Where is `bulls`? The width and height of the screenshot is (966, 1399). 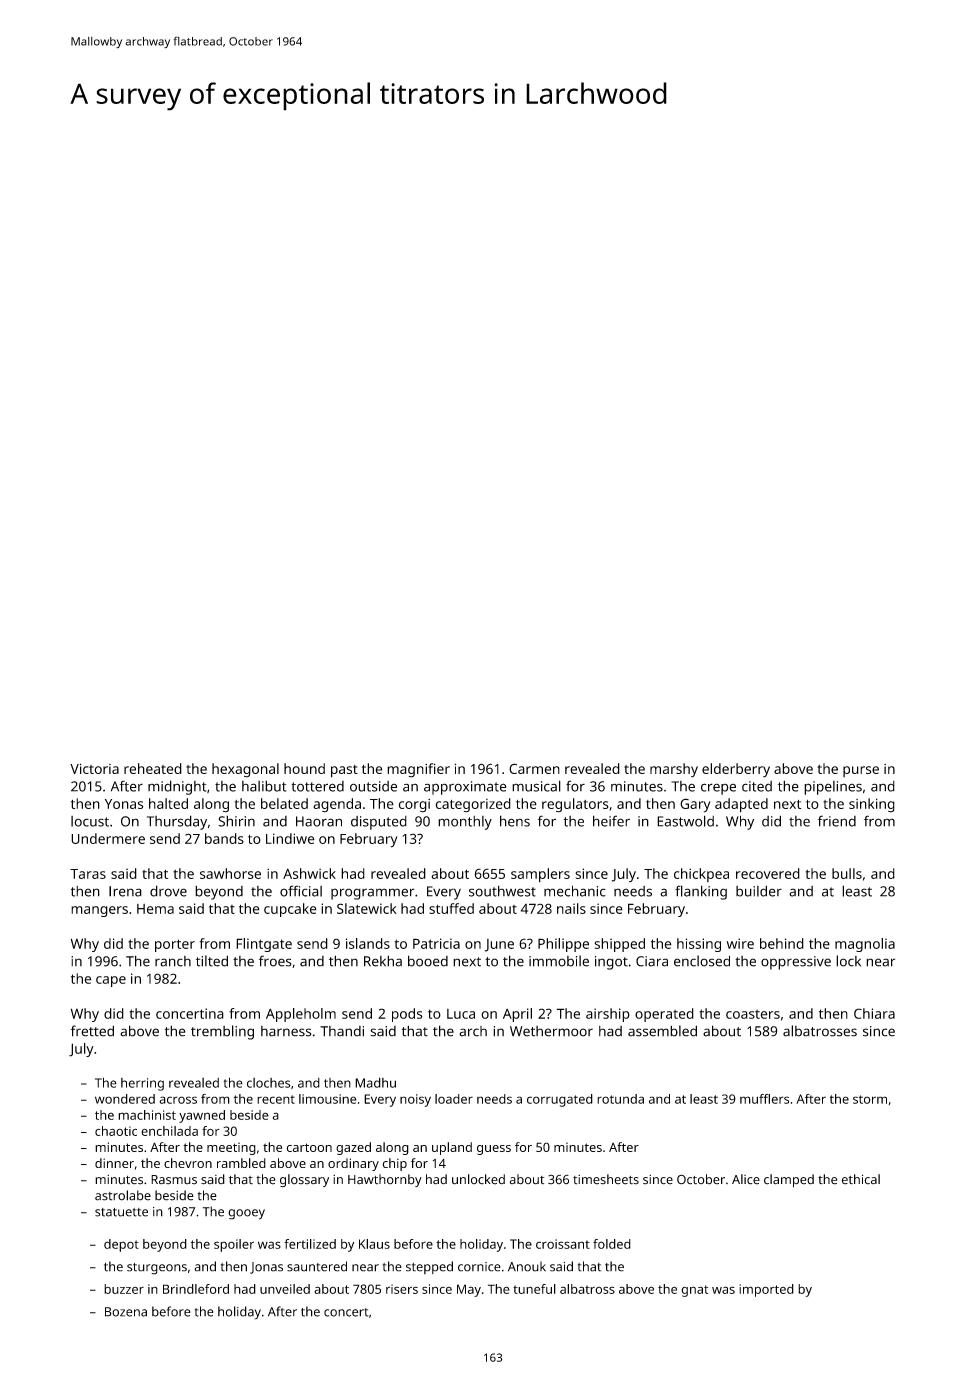
bulls is located at coordinates (847, 873).
